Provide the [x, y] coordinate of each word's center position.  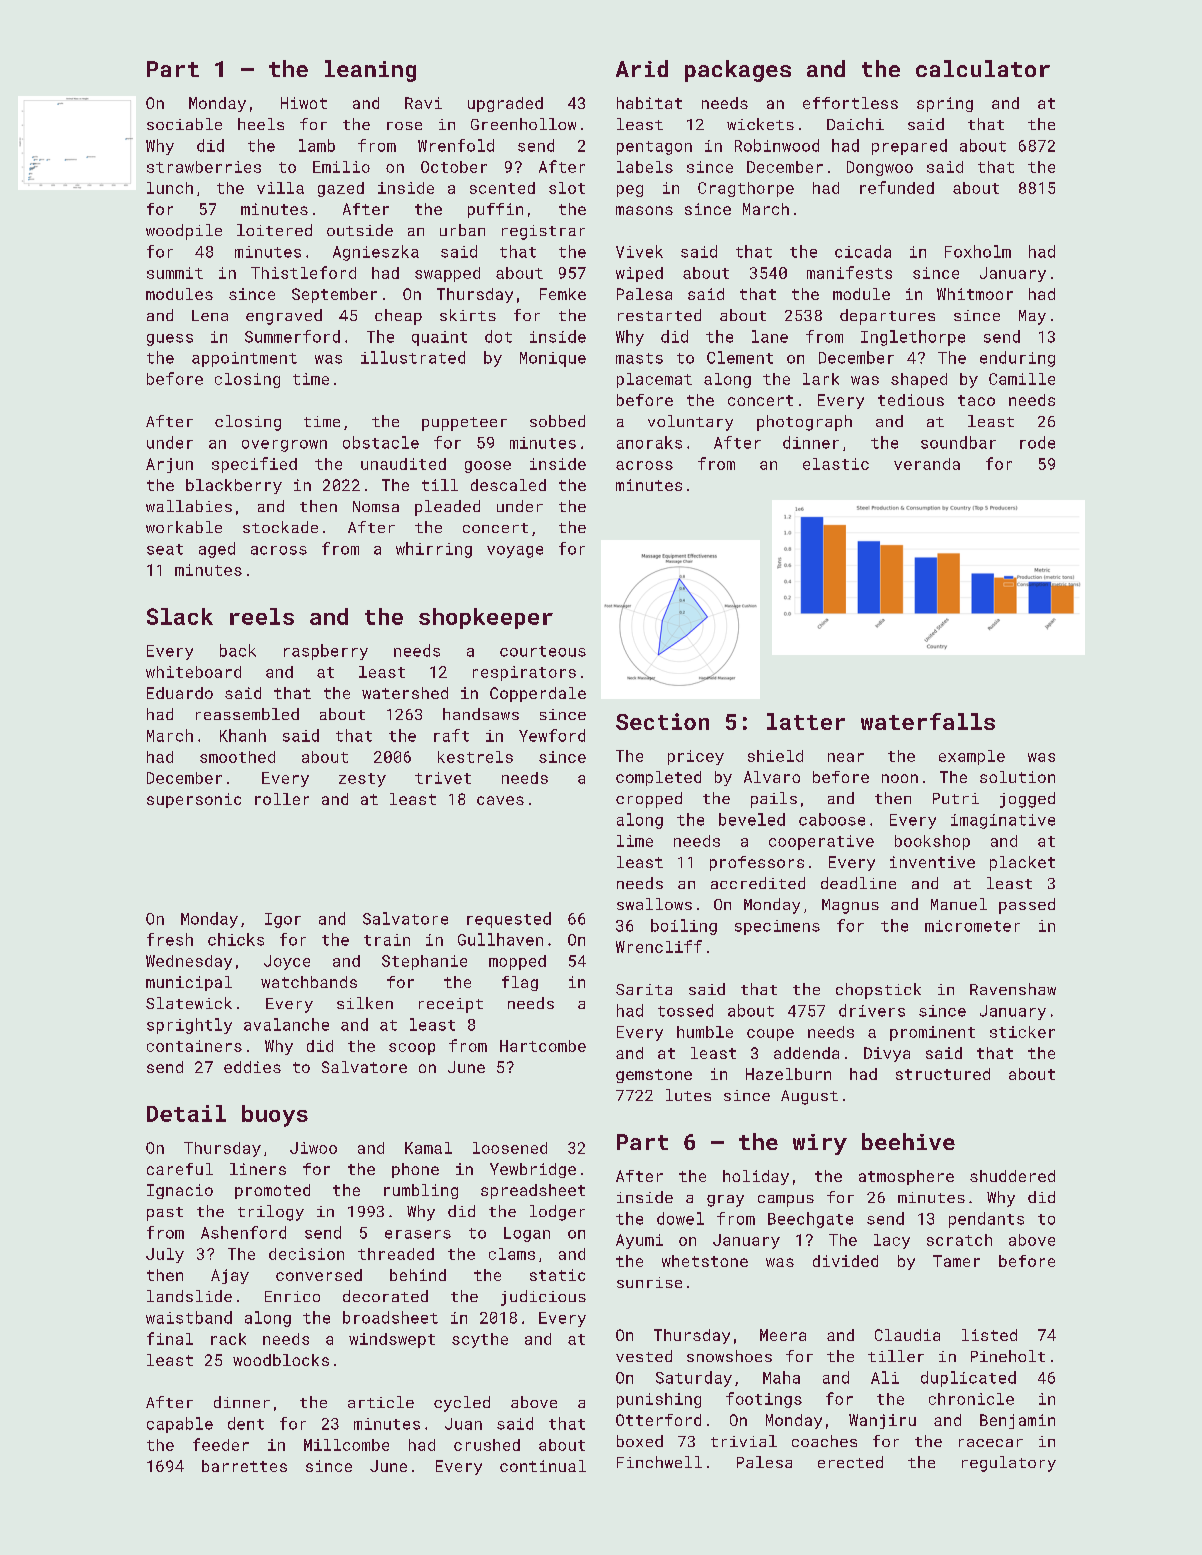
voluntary [690, 423]
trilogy [271, 1213]
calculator [983, 68]
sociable [184, 124]
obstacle [381, 442]
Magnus [850, 906]
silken [365, 1003]
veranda [927, 464]
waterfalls [928, 721]
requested [509, 920]
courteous [543, 651]
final [170, 1338]
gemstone [654, 1076]
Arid [642, 68]
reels [262, 616]
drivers [872, 1010]
